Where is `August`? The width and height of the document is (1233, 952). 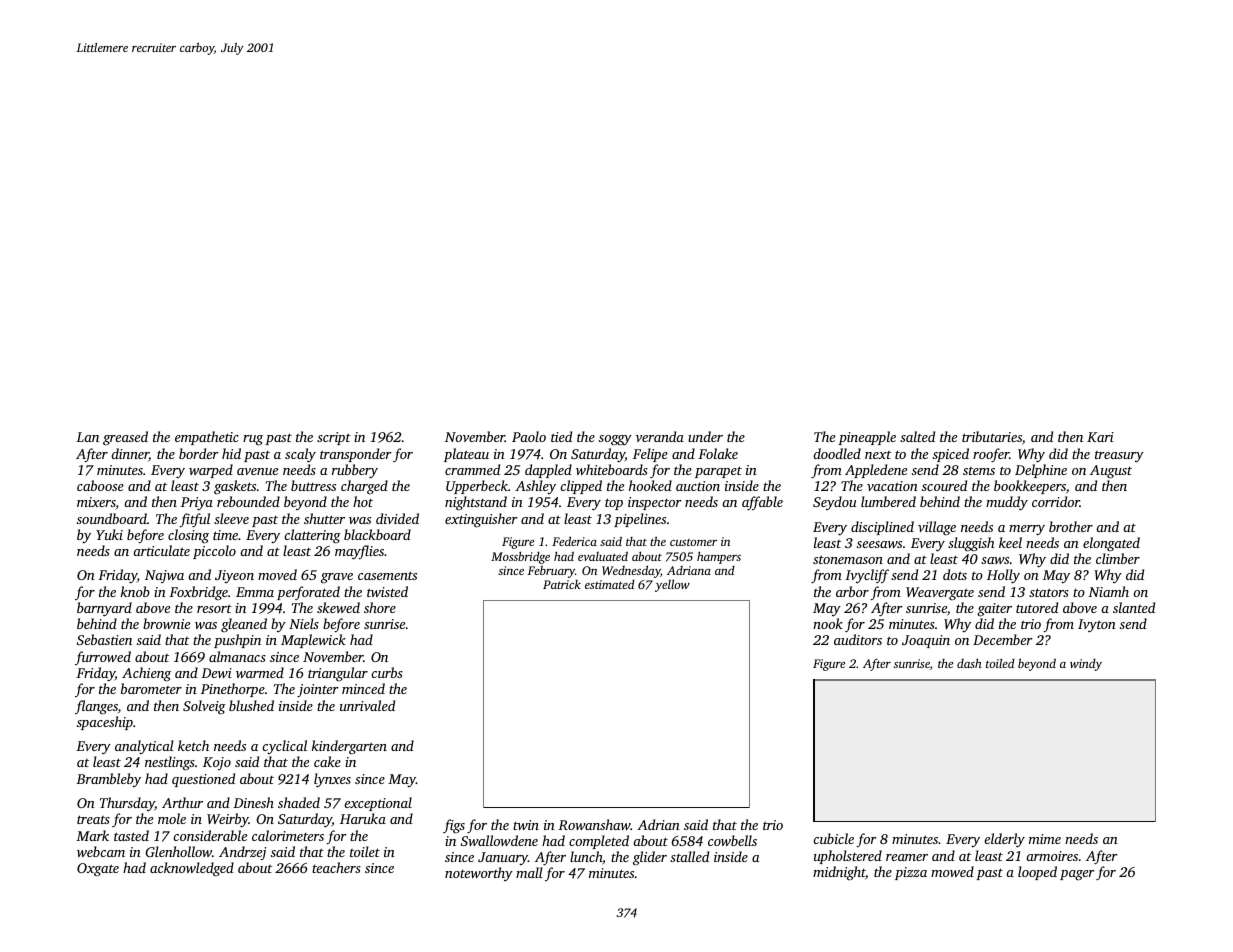 August is located at coordinates (1111, 471).
